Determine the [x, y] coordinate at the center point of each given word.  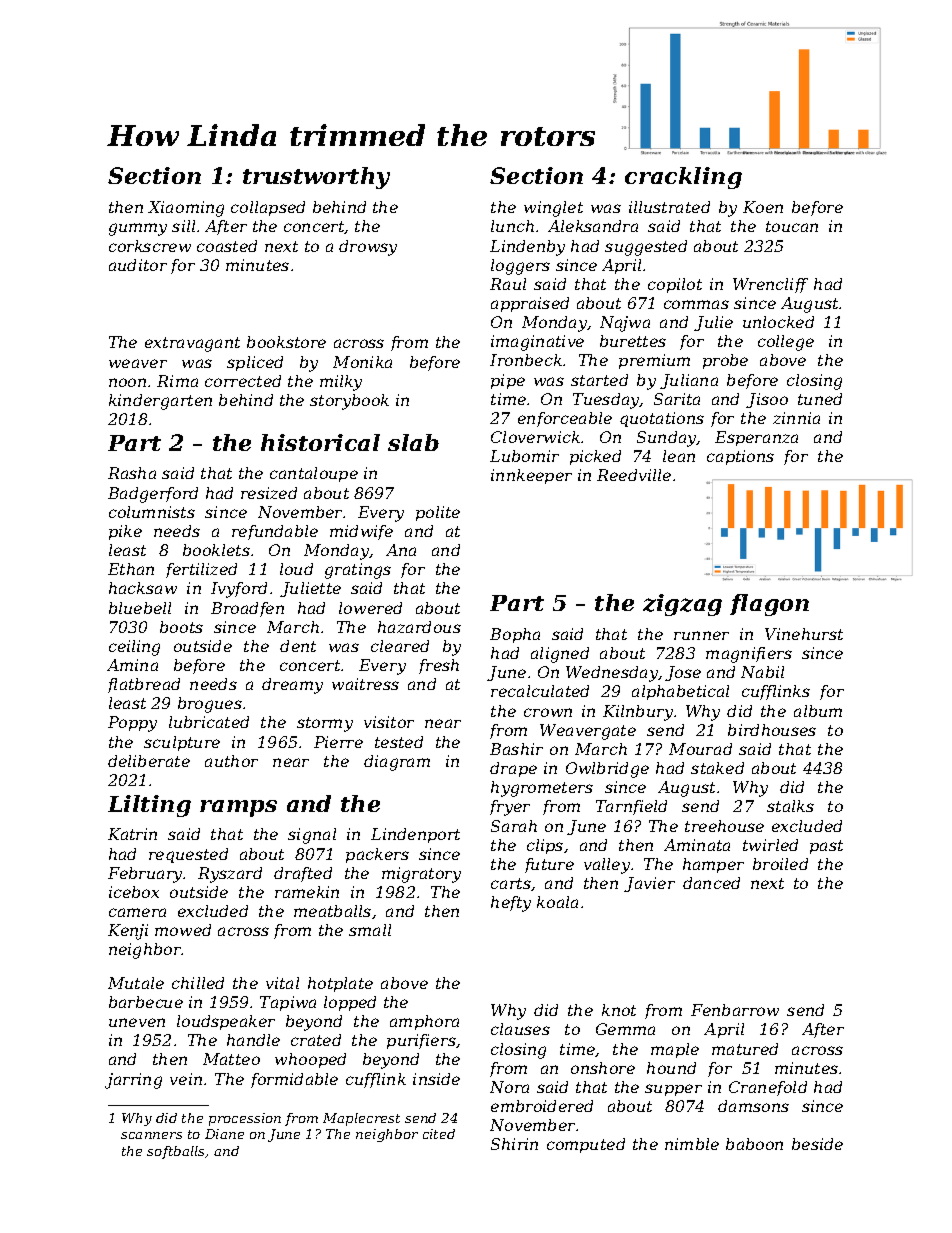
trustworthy [316, 178]
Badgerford [153, 495]
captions [740, 457]
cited [439, 1134]
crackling [683, 178]
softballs [176, 1152]
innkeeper [531, 476]
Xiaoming [186, 209]
